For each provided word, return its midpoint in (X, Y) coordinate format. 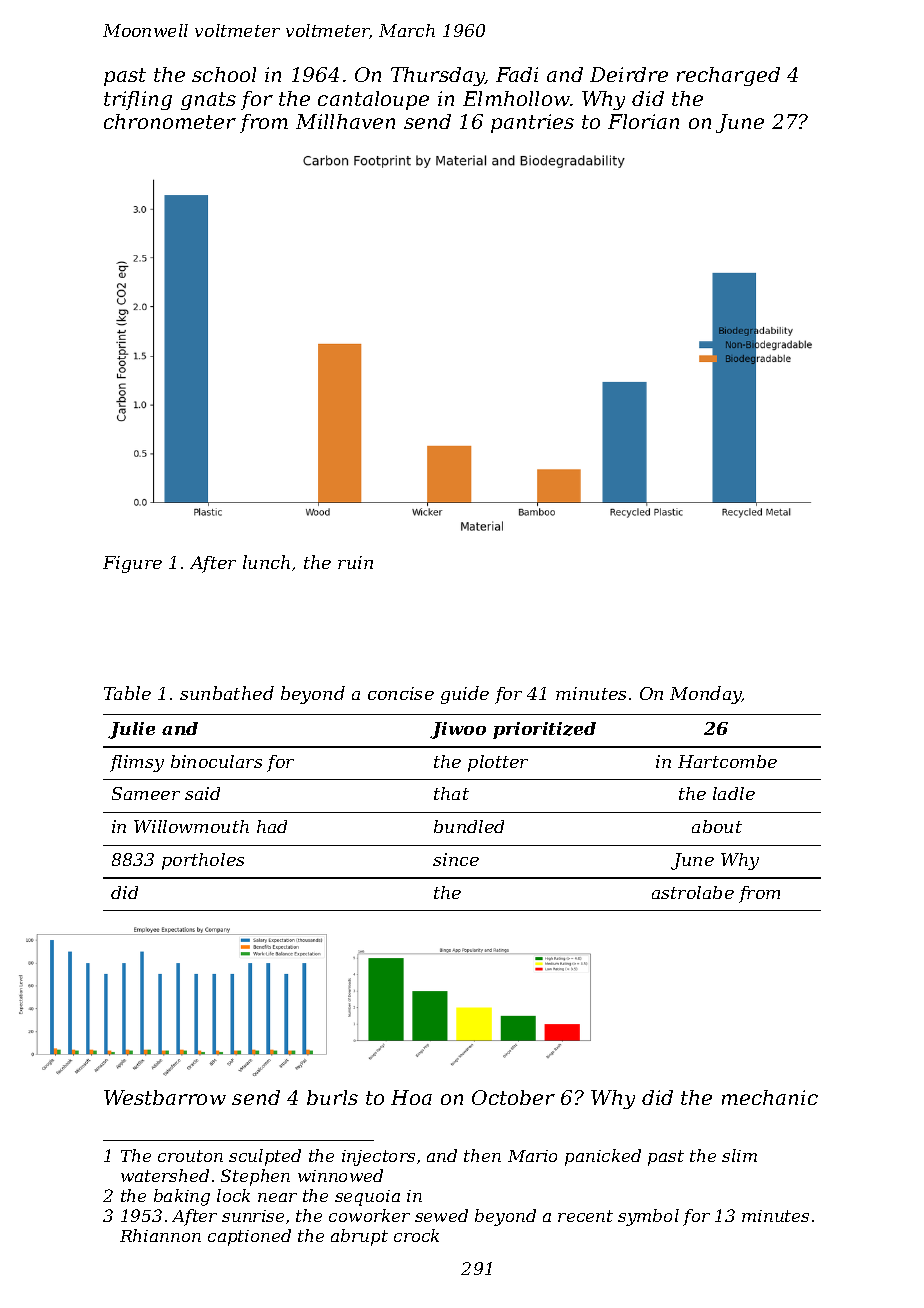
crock (416, 1235)
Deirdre (629, 74)
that (451, 793)
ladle (734, 793)
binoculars (216, 761)
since (456, 859)
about (717, 826)
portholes (203, 861)
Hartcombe (727, 761)
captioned (249, 1237)
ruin (355, 562)
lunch (266, 562)
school (224, 74)
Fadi (517, 74)
